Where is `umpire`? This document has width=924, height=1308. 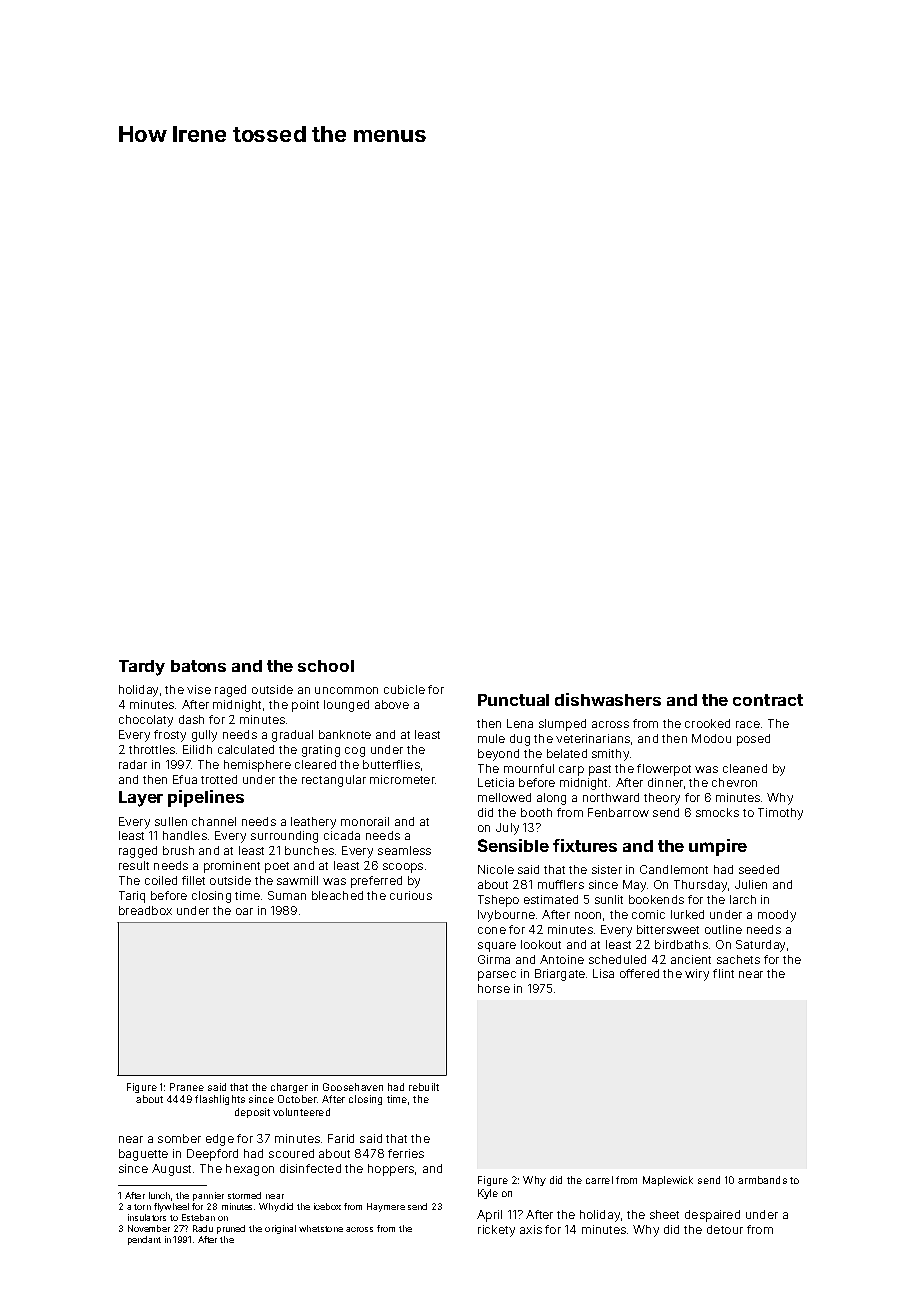 umpire is located at coordinates (718, 847).
